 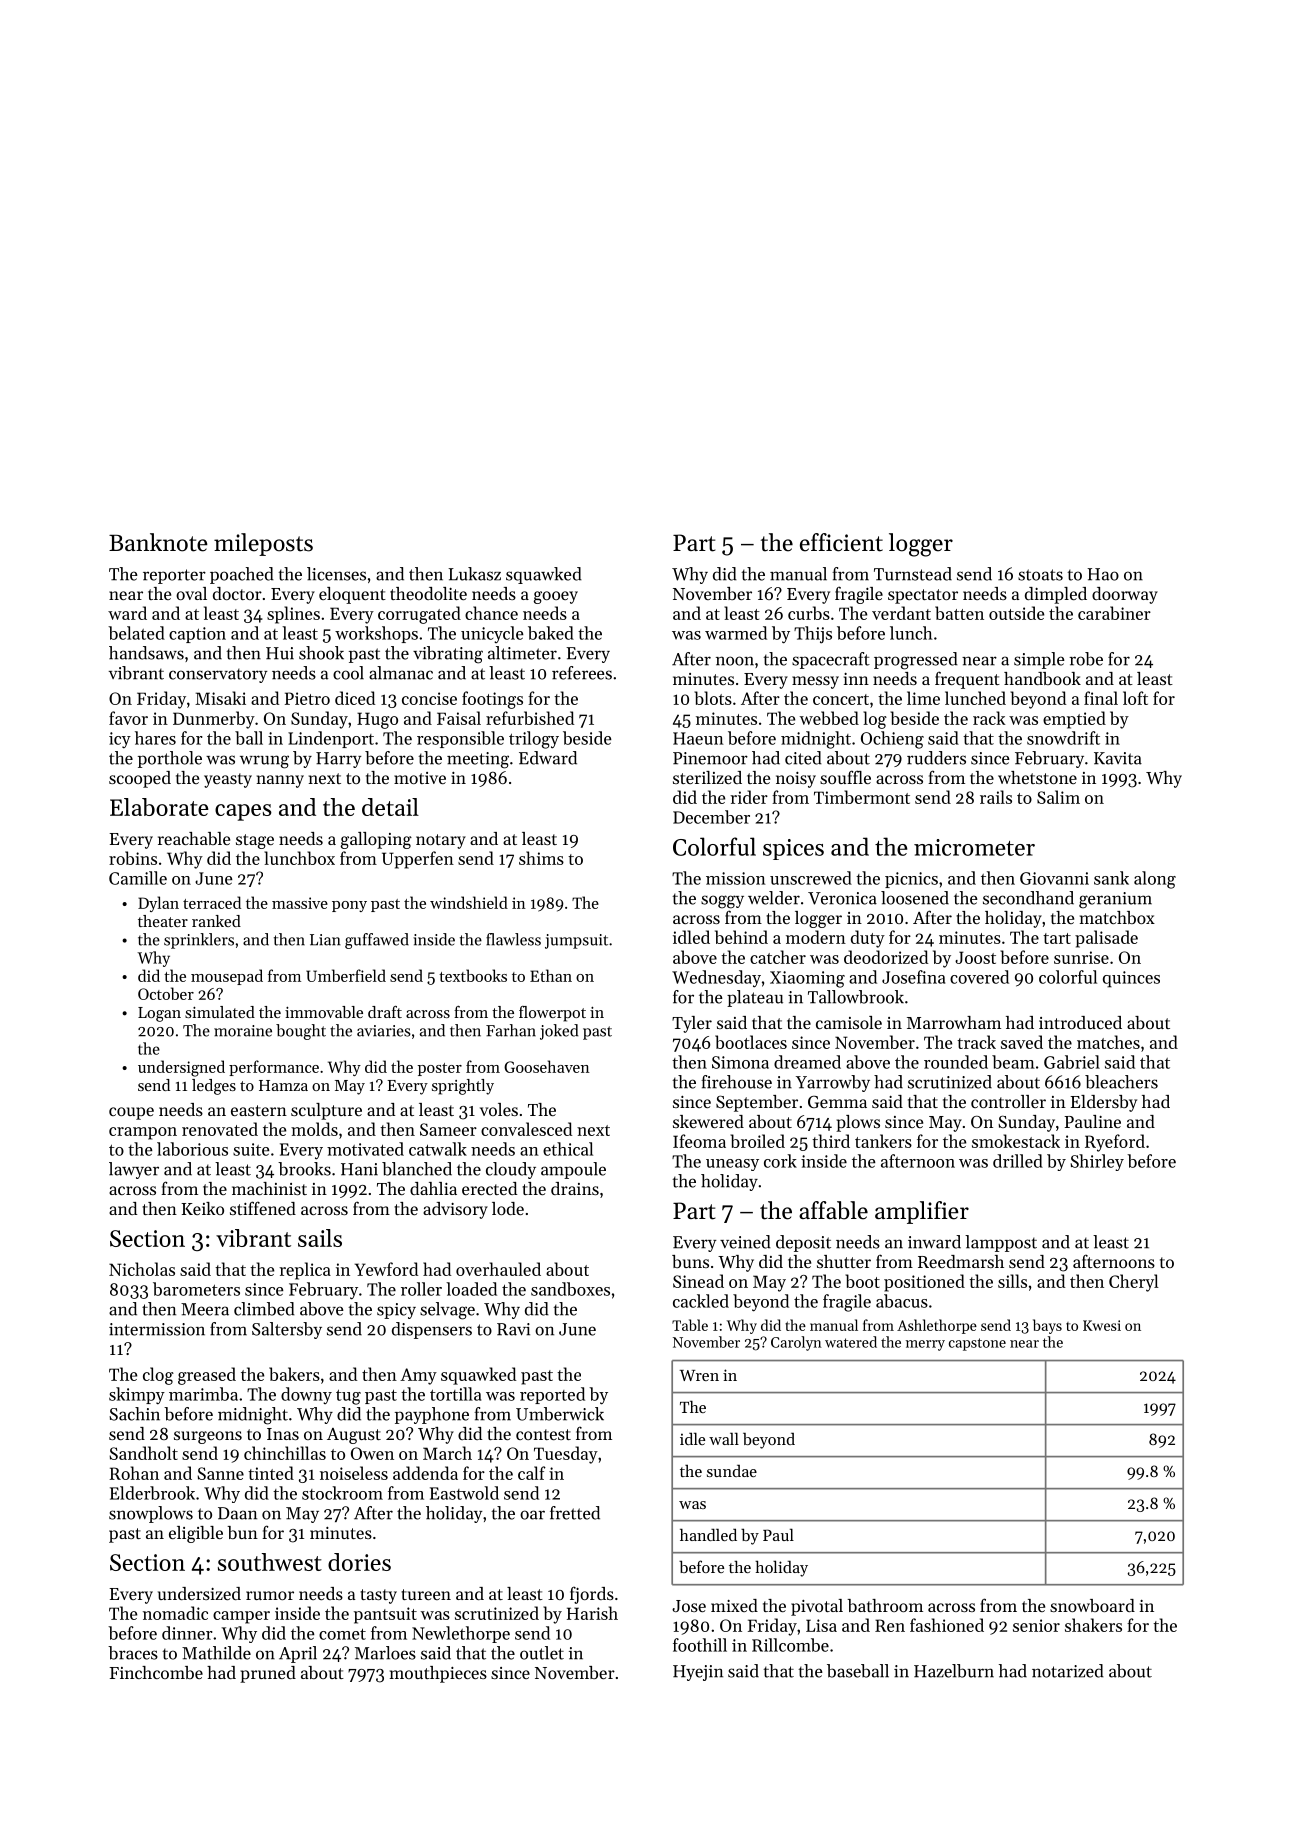 What do you see at coordinates (1103, 574) in the screenshot?
I see `Hao` at bounding box center [1103, 574].
